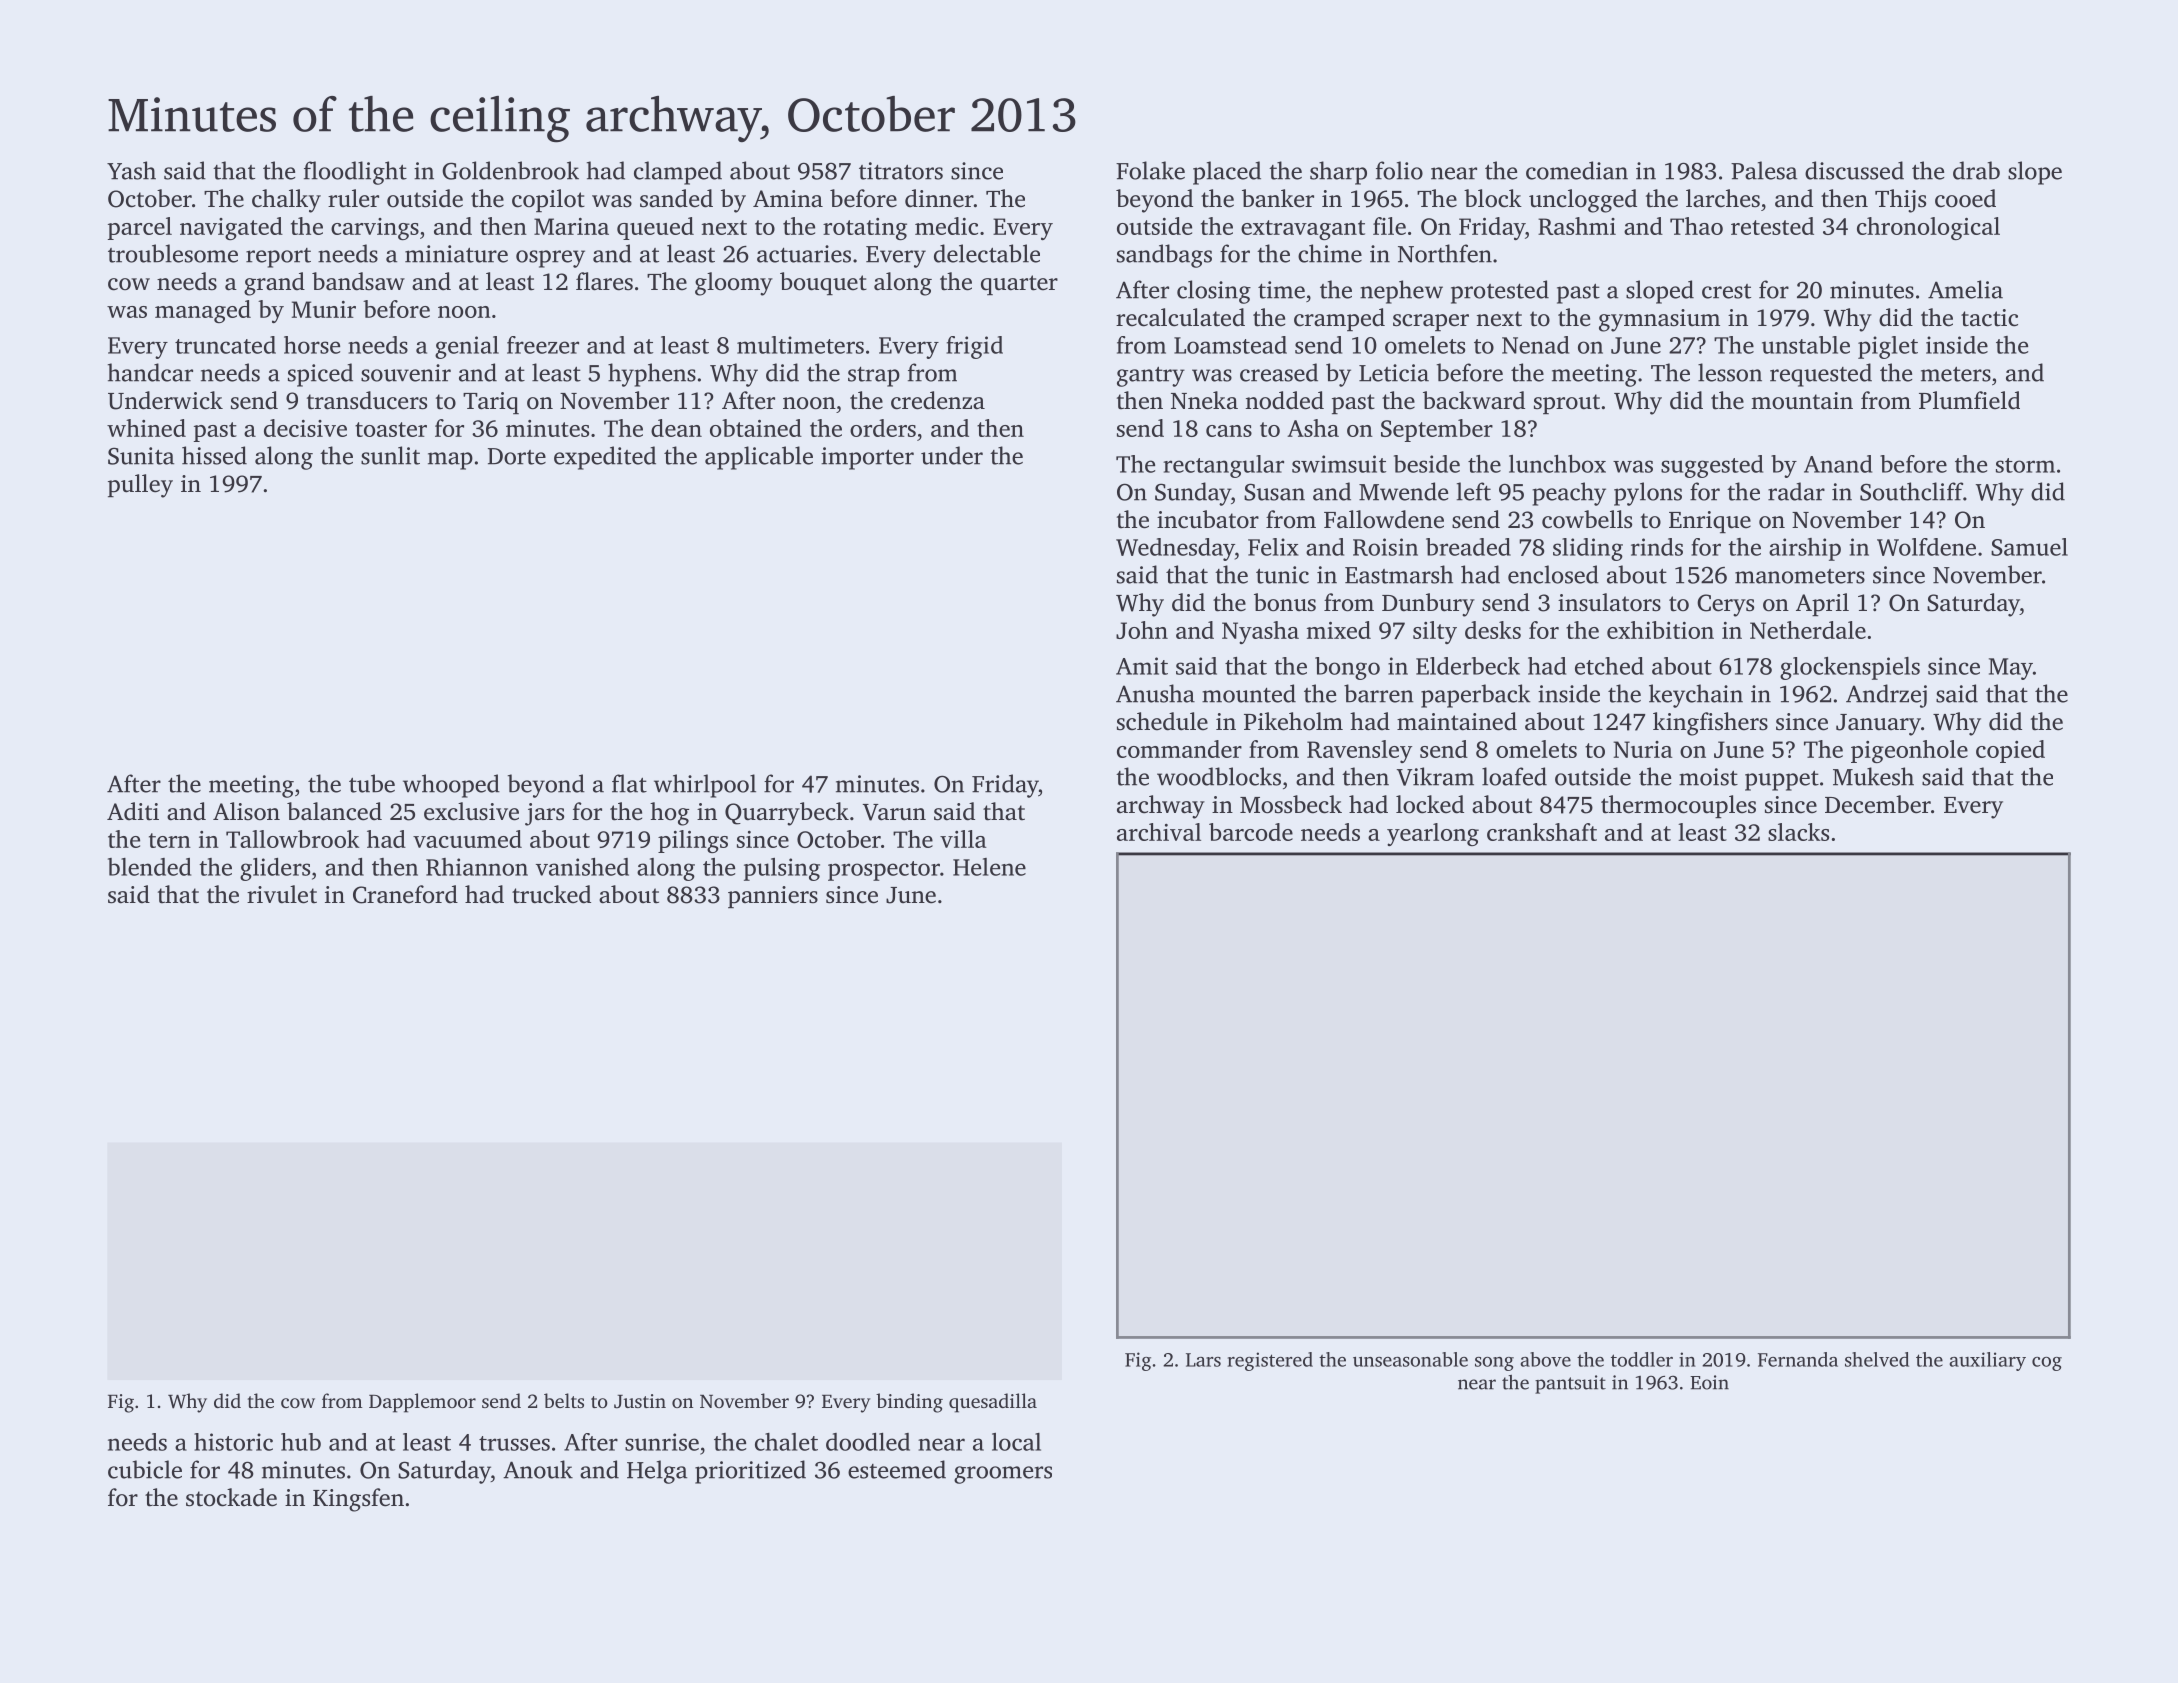 This page has height=1683, width=2178. I want to click on belts, so click(564, 1400).
